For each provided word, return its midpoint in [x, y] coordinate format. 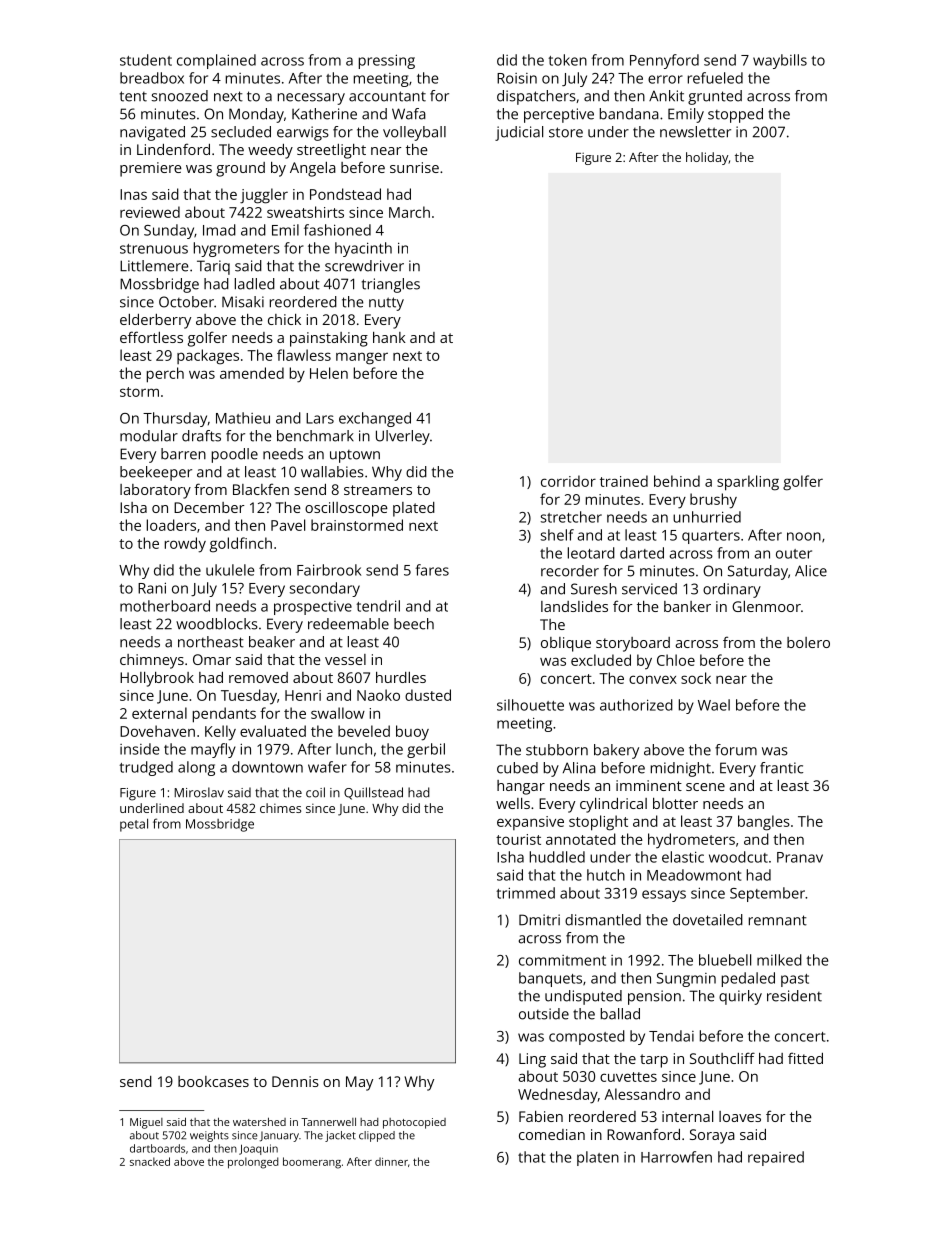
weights [209, 1136]
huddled [557, 857]
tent [133, 96]
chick [284, 319]
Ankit [666, 96]
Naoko [378, 695]
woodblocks [217, 624]
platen [598, 1158]
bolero [808, 642]
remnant [778, 920]
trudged [146, 768]
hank [389, 337]
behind [677, 481]
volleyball [414, 133]
